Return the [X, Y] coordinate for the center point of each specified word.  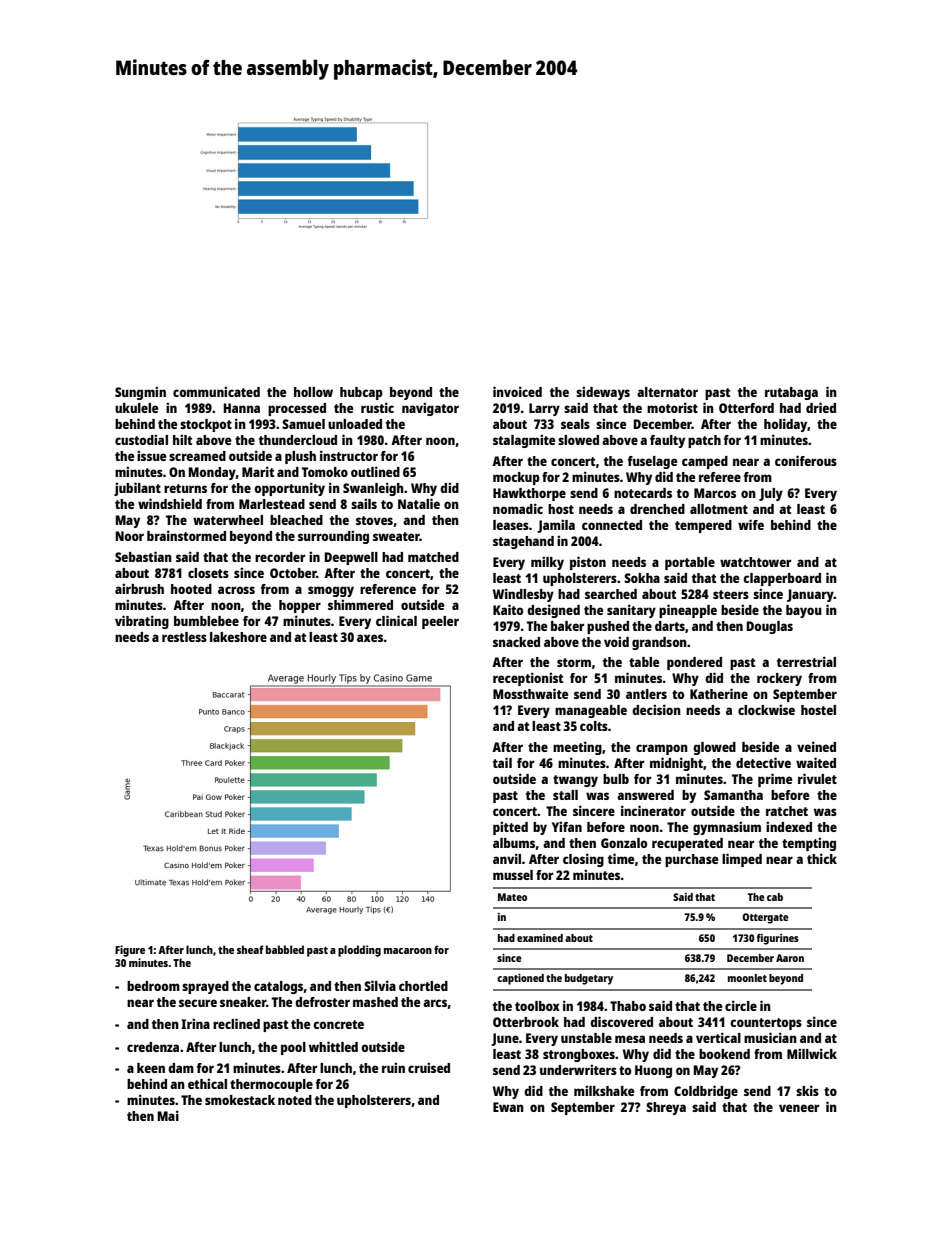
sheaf [250, 949]
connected [612, 525]
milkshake [604, 1090]
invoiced [517, 391]
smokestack [240, 1100]
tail [502, 762]
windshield [170, 503]
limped [742, 860]
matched [433, 557]
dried [821, 407]
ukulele [136, 408]
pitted [510, 828]
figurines [778, 939]
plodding [359, 951]
